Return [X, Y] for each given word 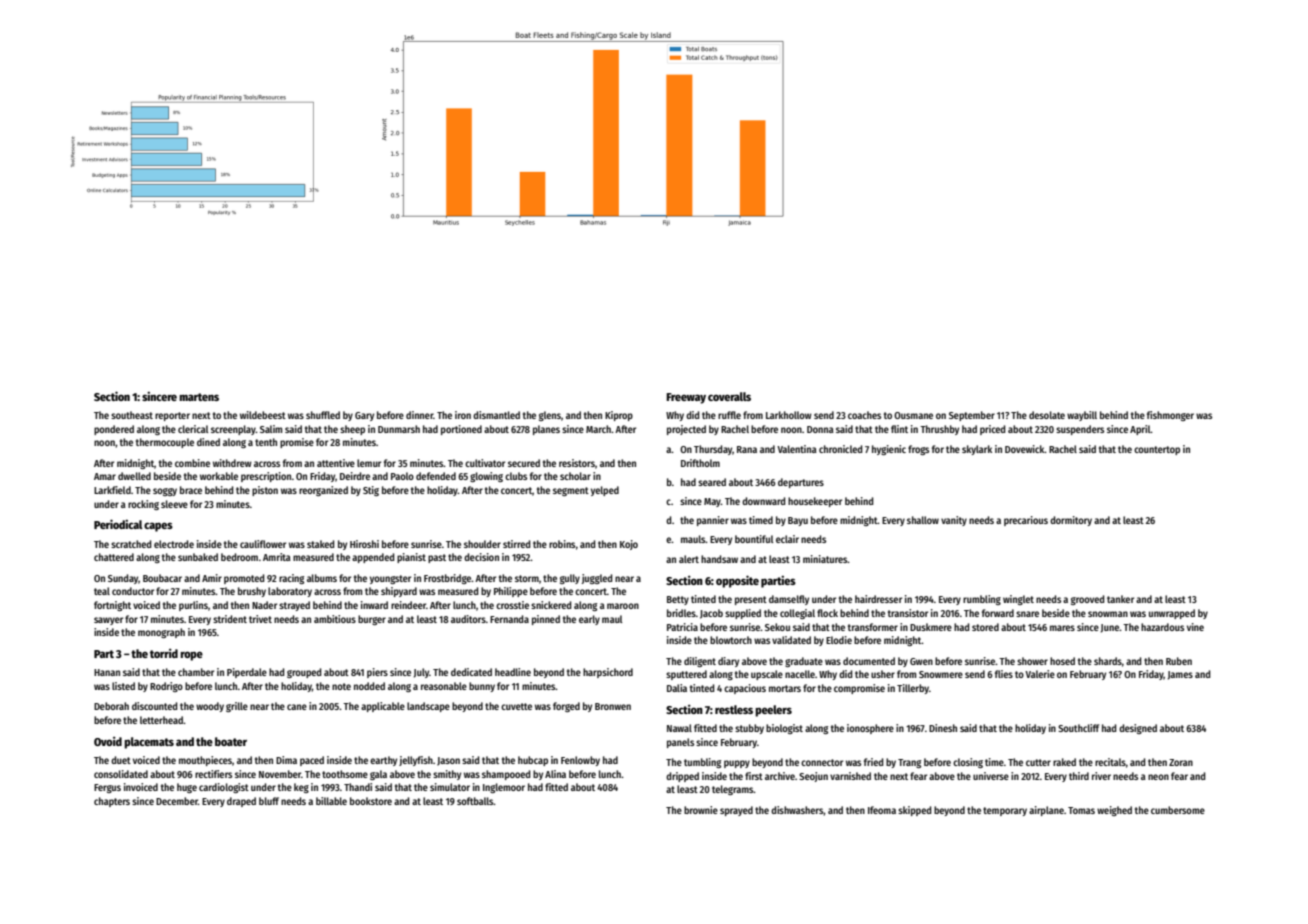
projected [686, 430]
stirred [516, 544]
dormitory [1071, 521]
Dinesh [943, 728]
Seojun [813, 777]
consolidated [121, 774]
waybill [1082, 416]
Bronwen [613, 706]
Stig [371, 491]
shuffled [323, 415]
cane [297, 707]
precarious [1026, 521]
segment [571, 491]
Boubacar [162, 578]
